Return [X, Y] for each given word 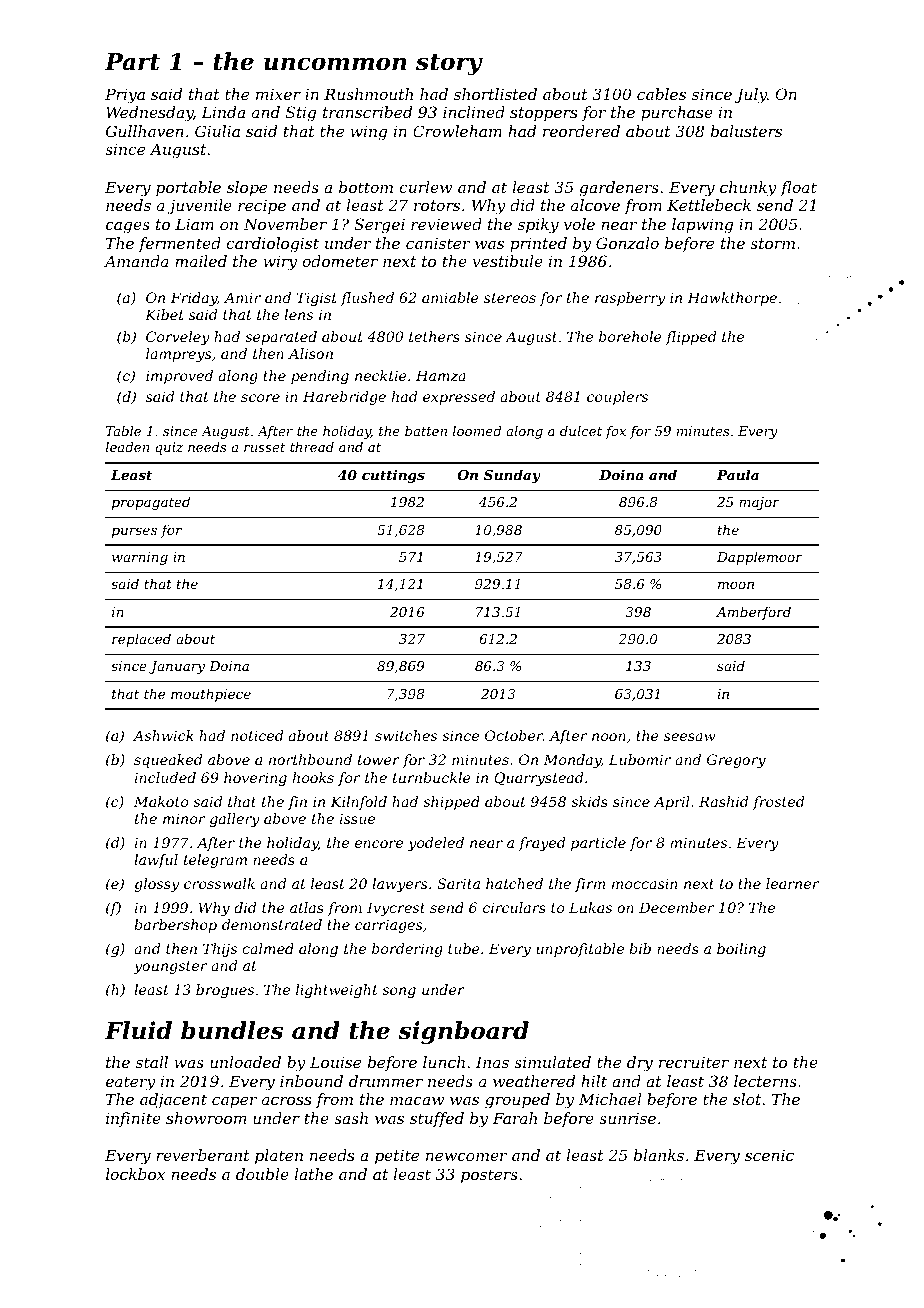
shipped [451, 803]
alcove [595, 205]
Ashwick [163, 735]
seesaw [689, 737]
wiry [280, 263]
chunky [748, 189]
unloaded [245, 1062]
